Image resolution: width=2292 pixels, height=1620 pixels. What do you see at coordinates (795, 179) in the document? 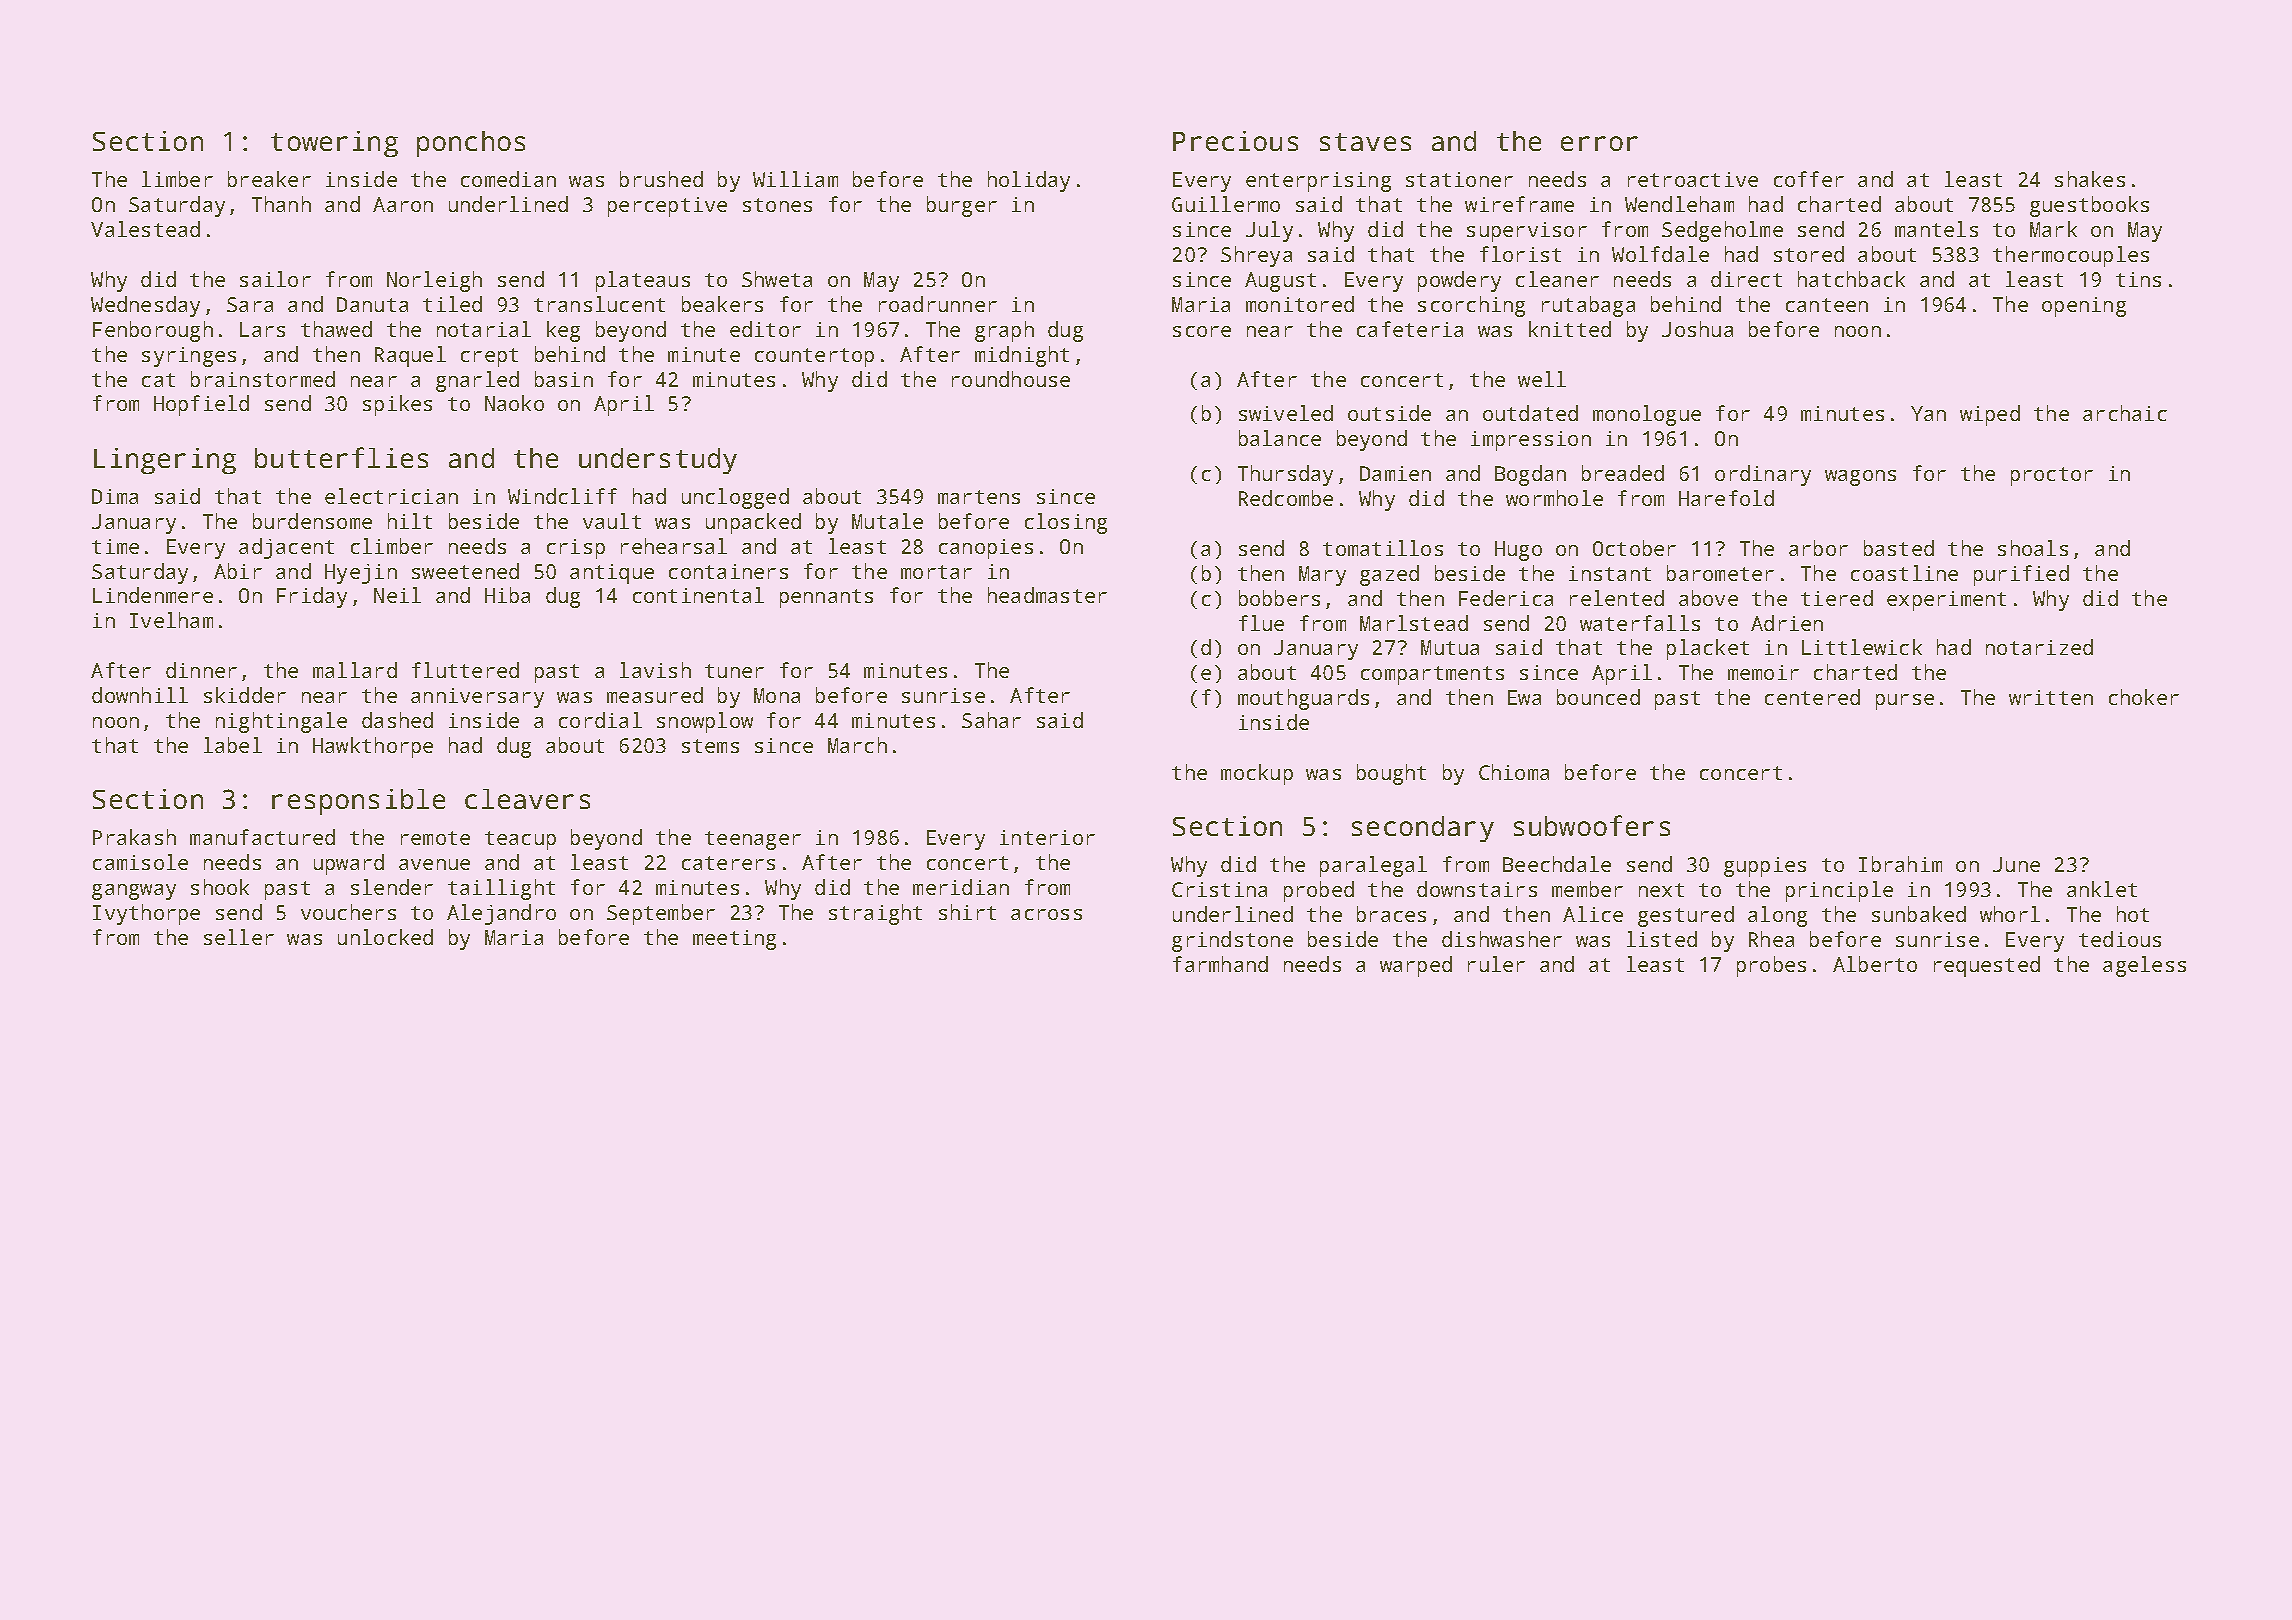
I see `William` at bounding box center [795, 179].
